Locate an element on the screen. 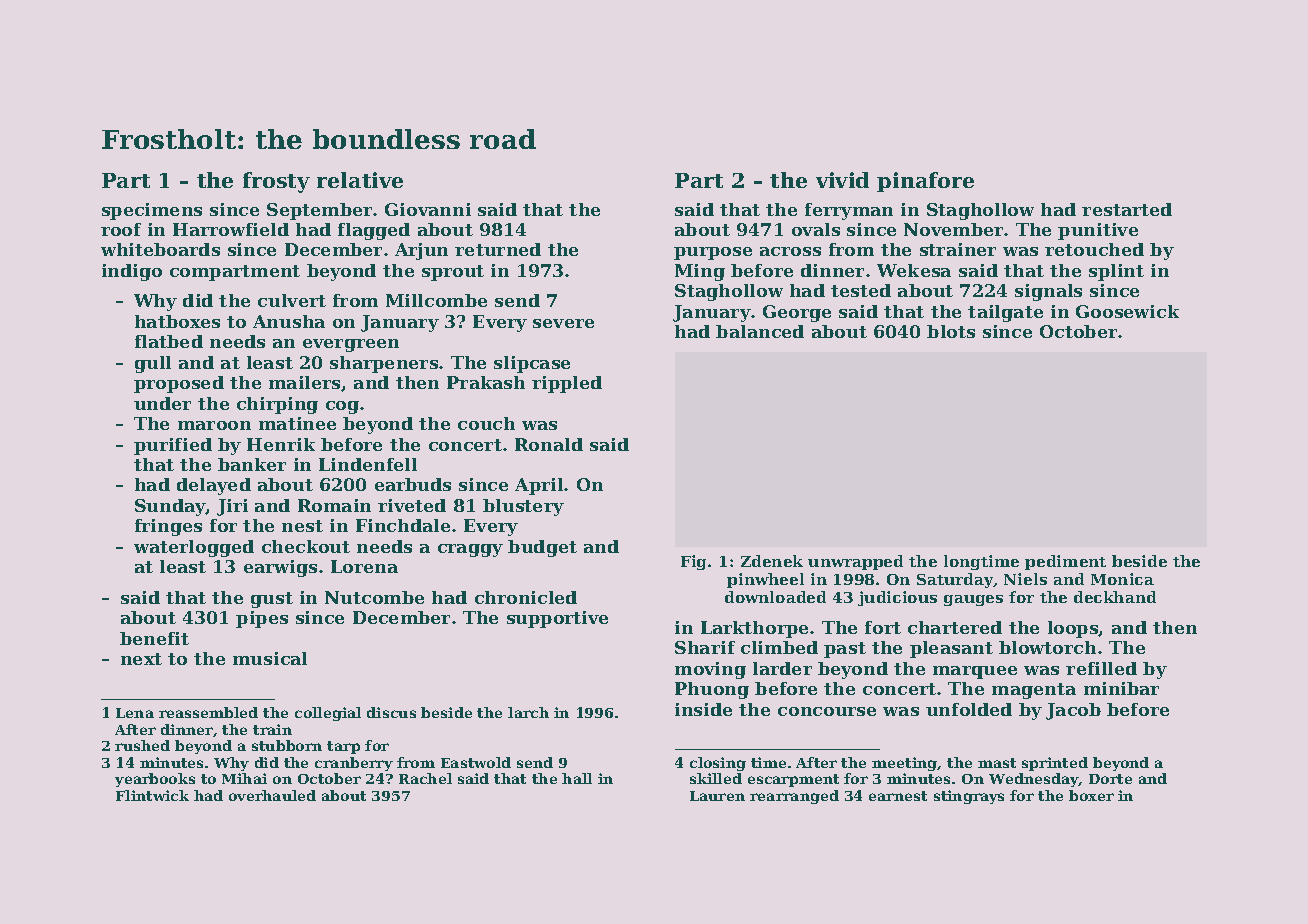  unwrapped is located at coordinates (855, 562).
